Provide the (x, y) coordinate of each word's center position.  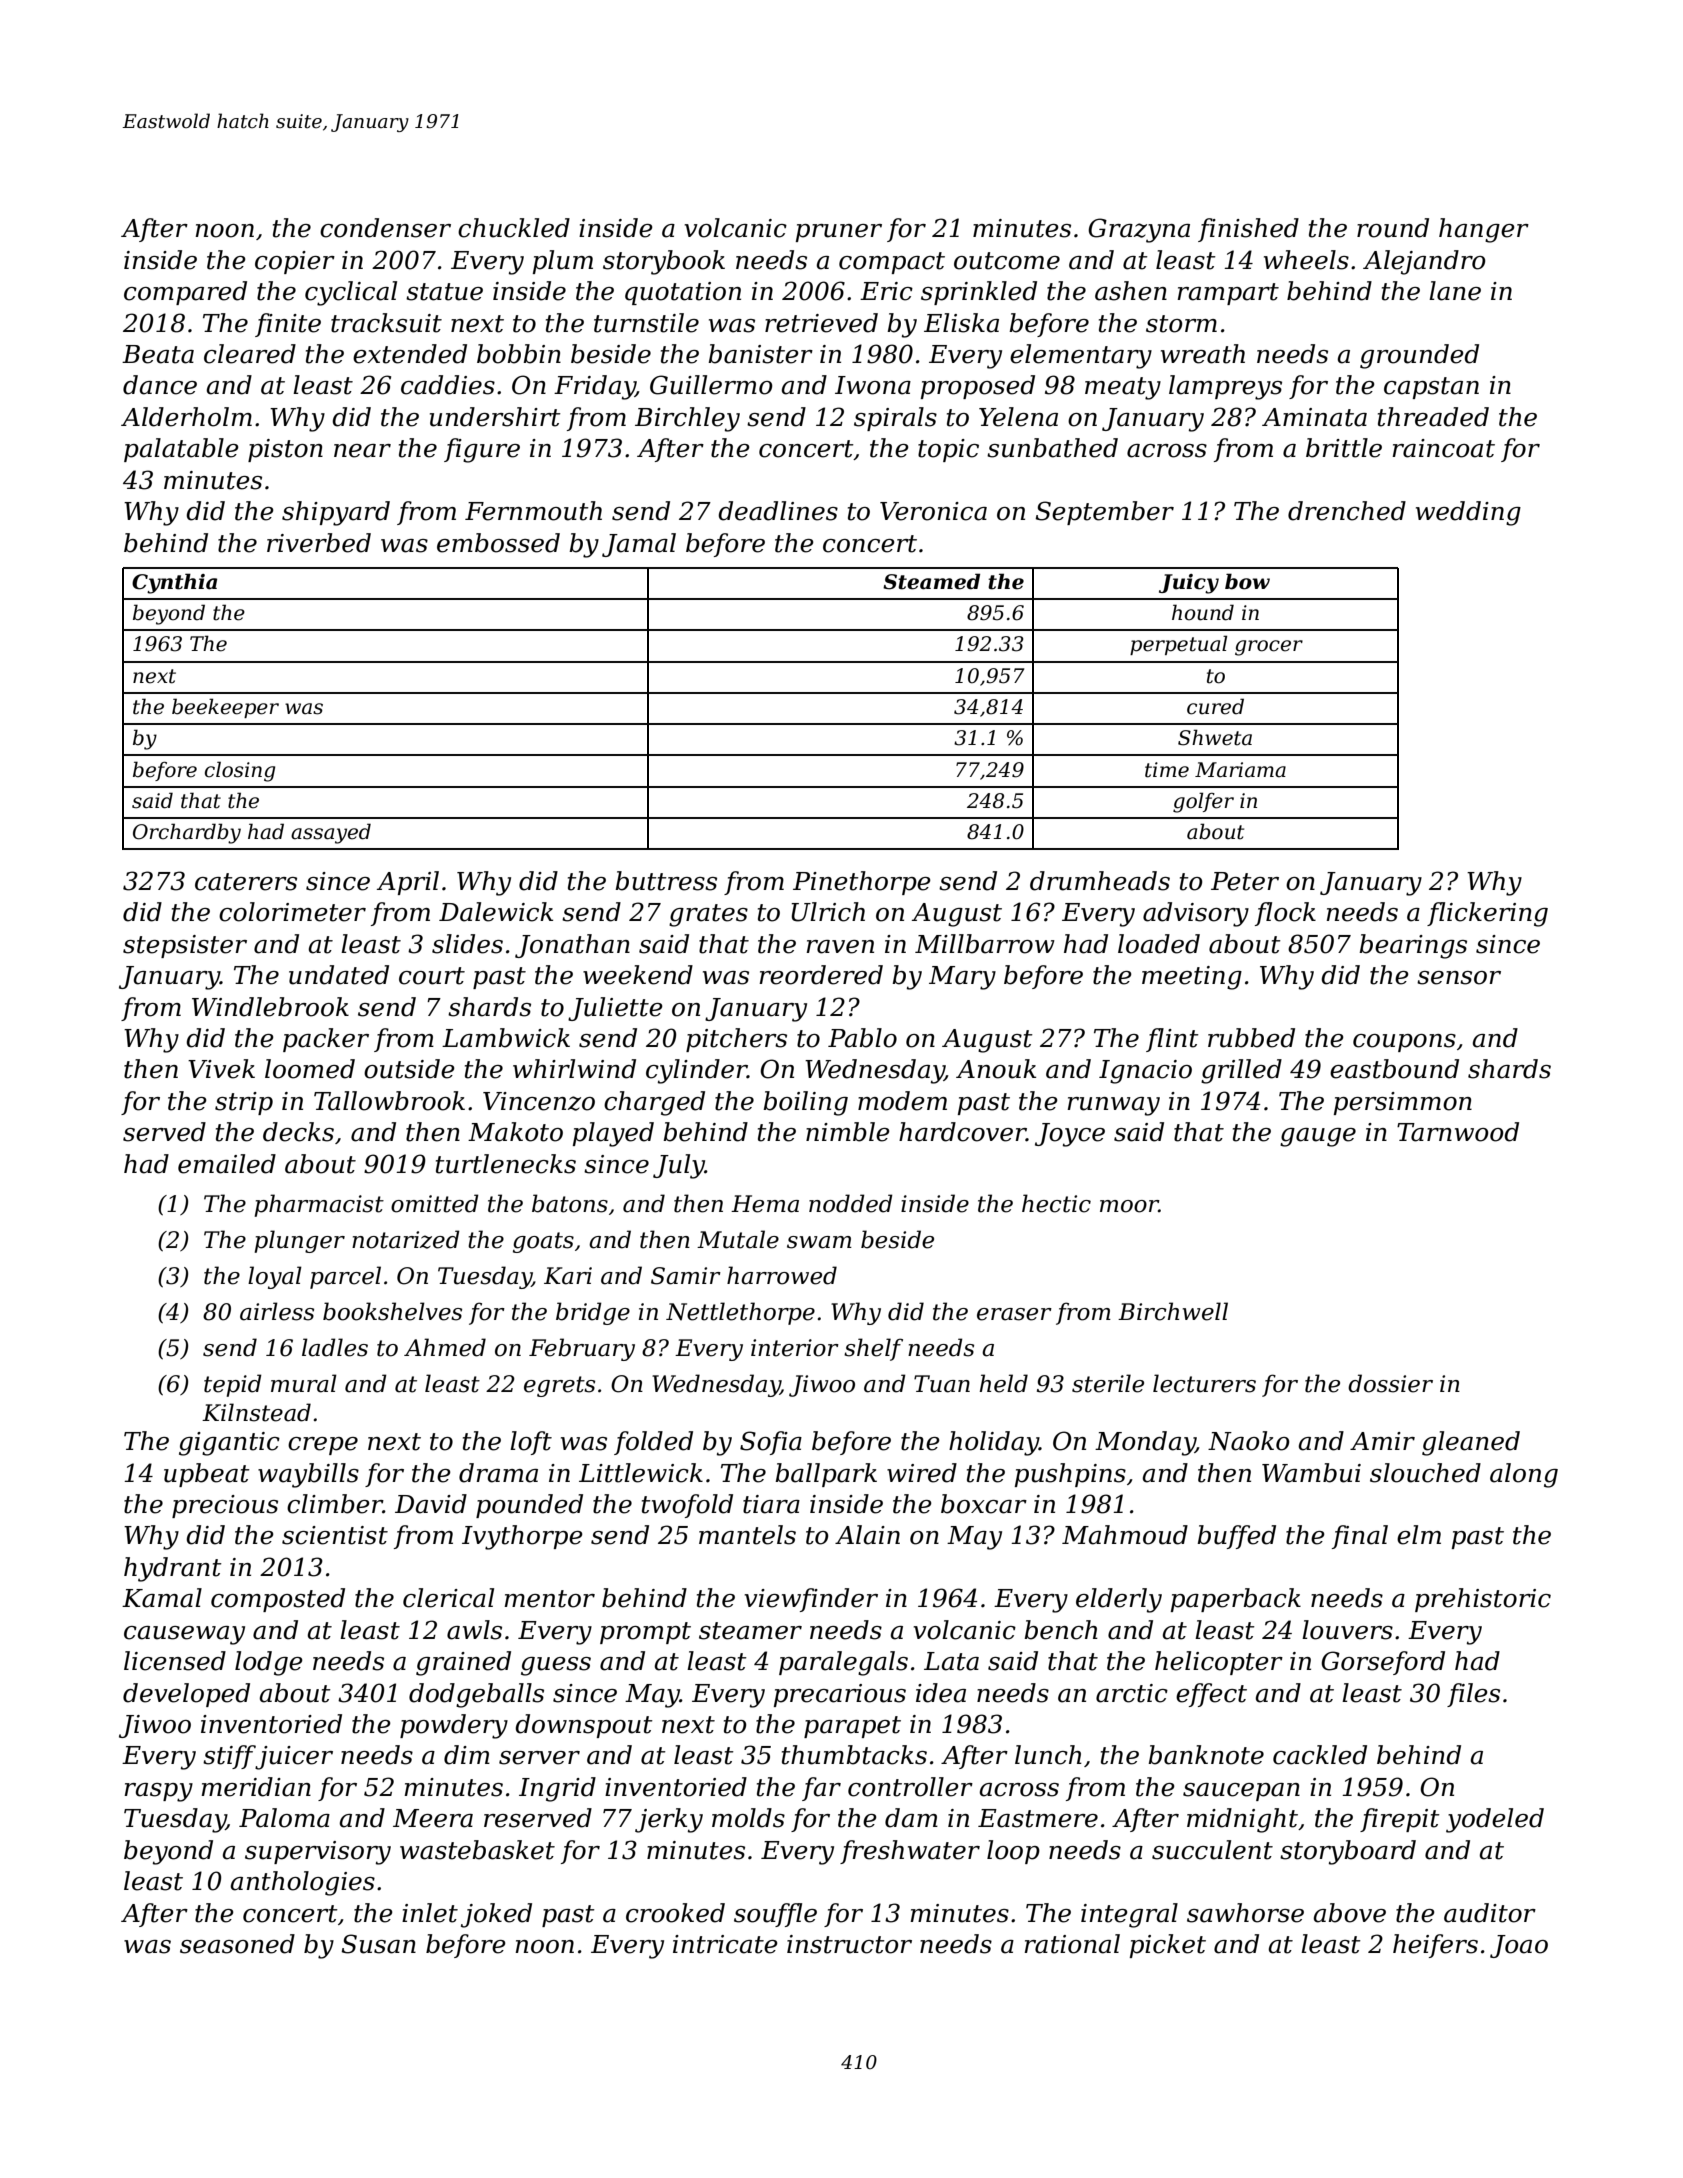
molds (748, 1818)
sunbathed (1052, 448)
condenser (385, 228)
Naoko (1249, 1441)
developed (186, 1695)
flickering (1487, 914)
